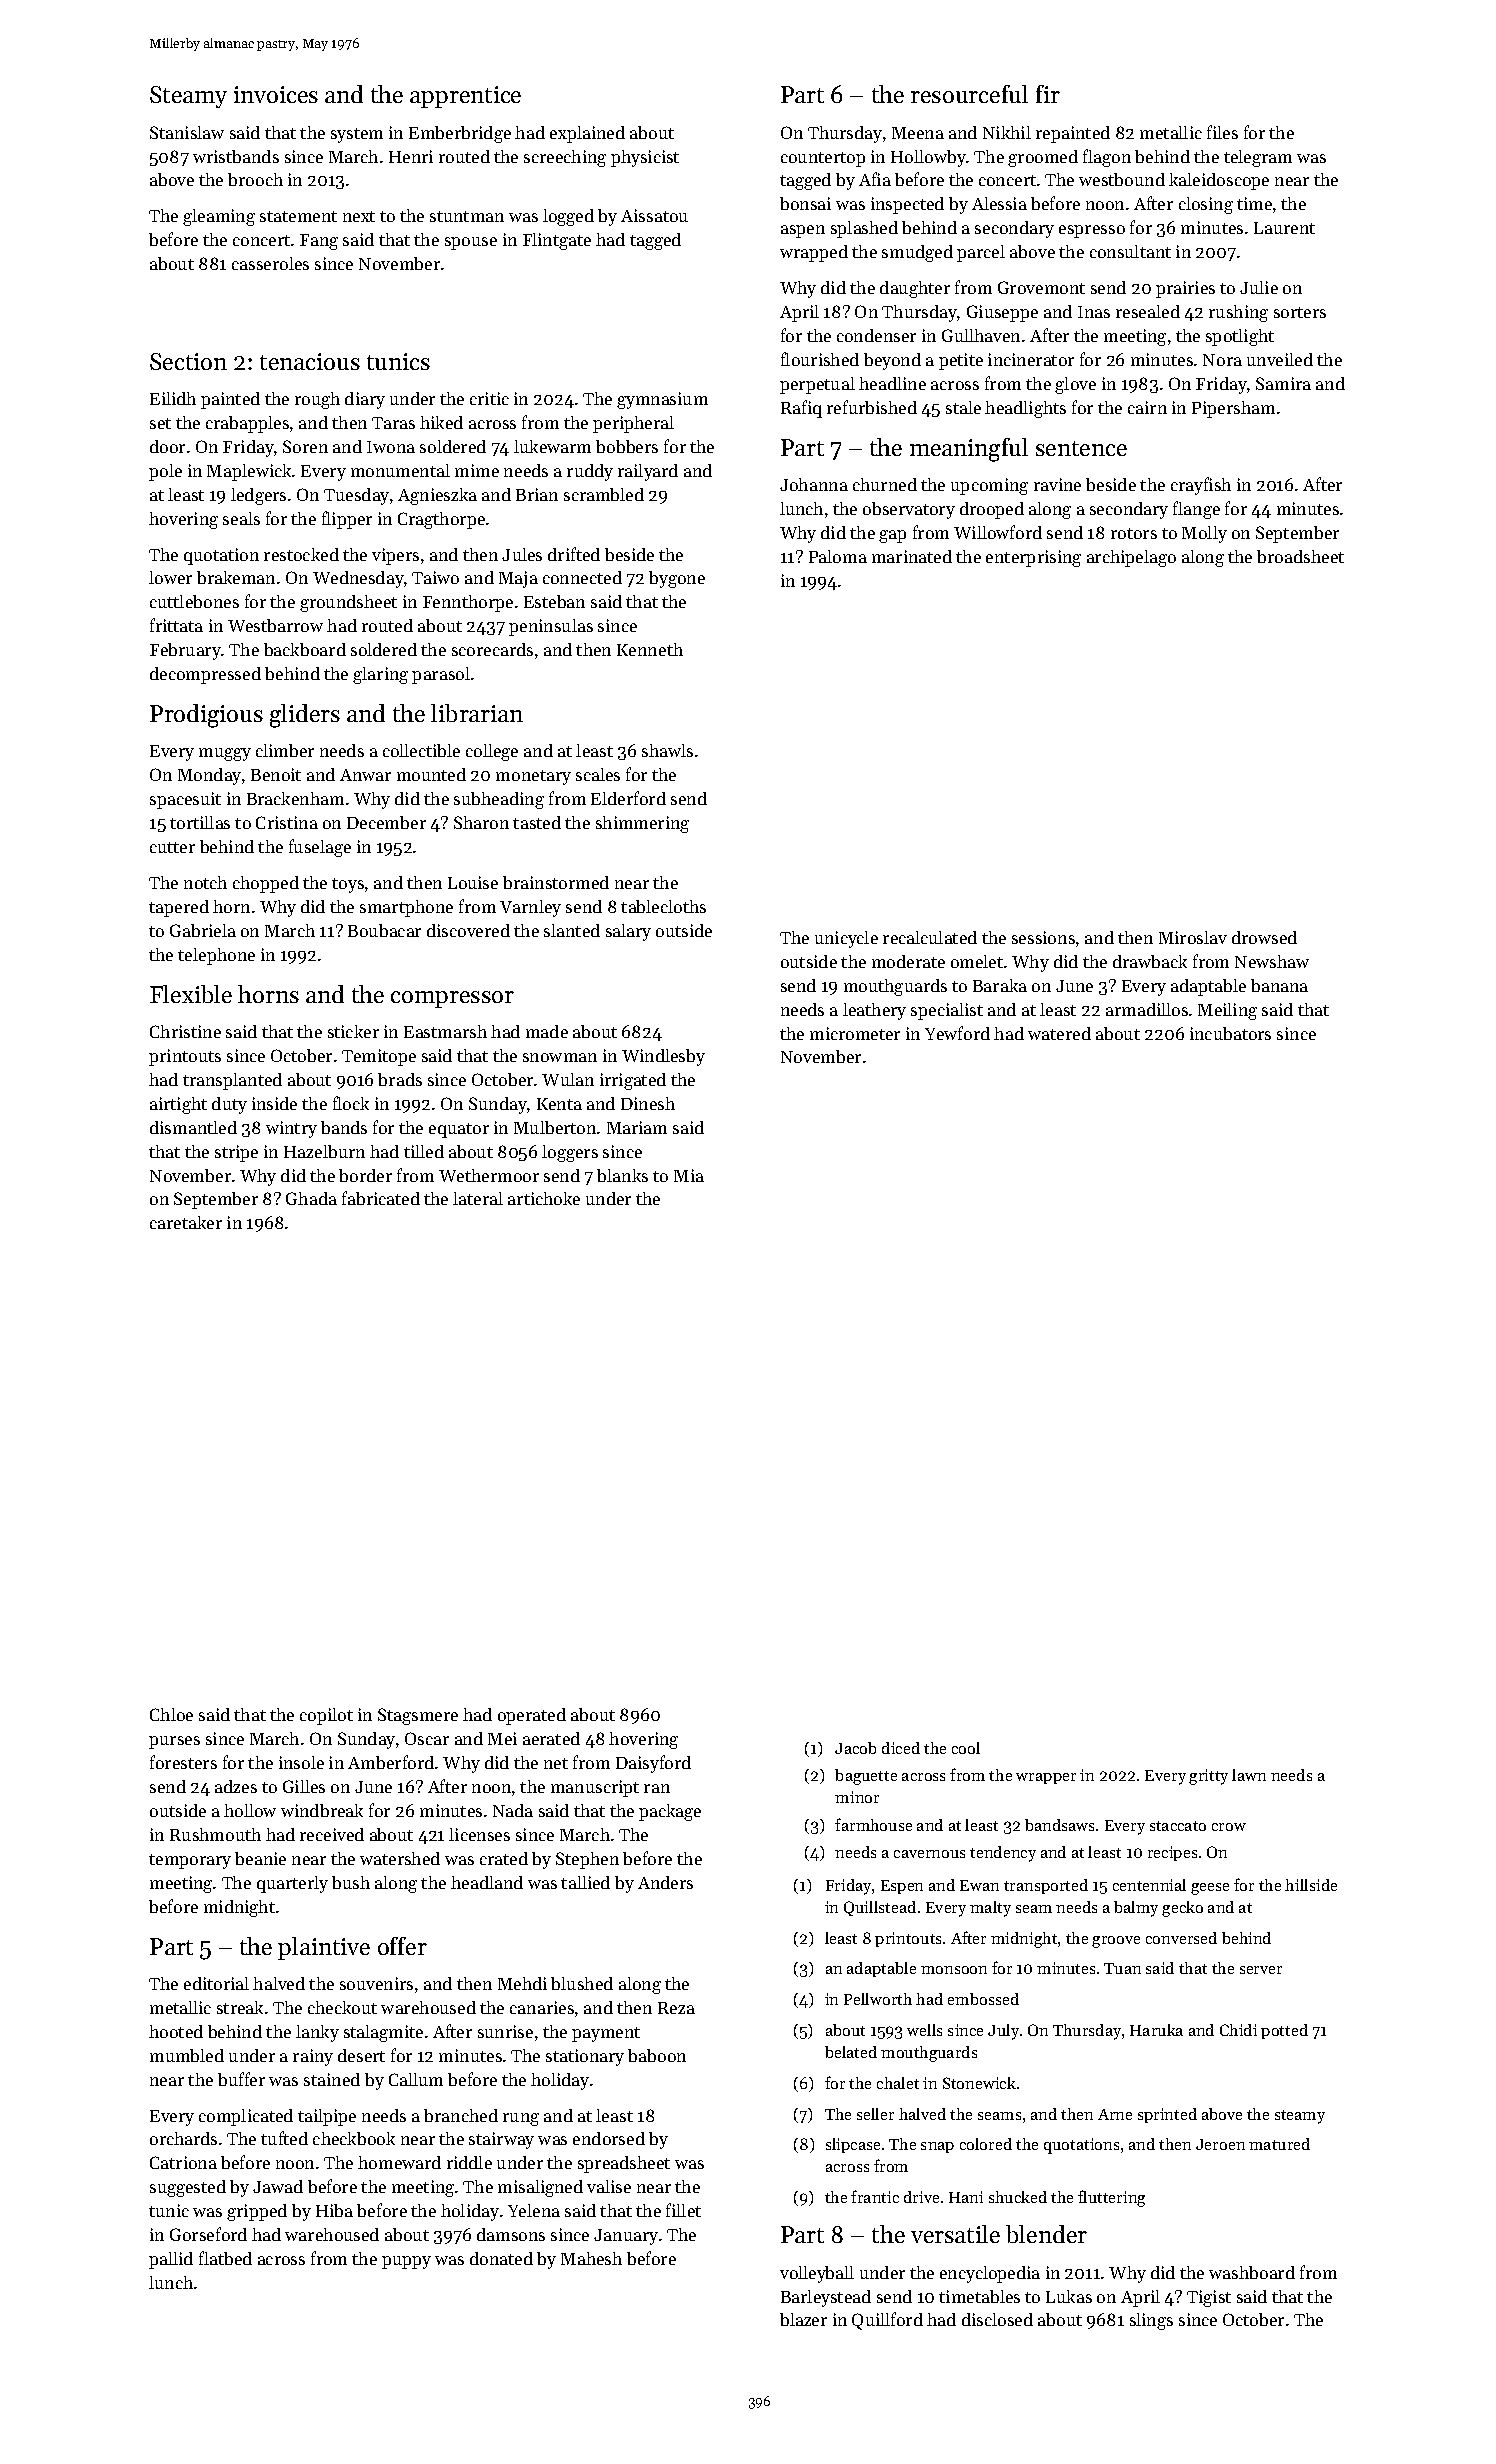 The width and height of the image is (1496, 2464). Describe the element at coordinates (653, 1764) in the image. I see `Daisyford` at that location.
